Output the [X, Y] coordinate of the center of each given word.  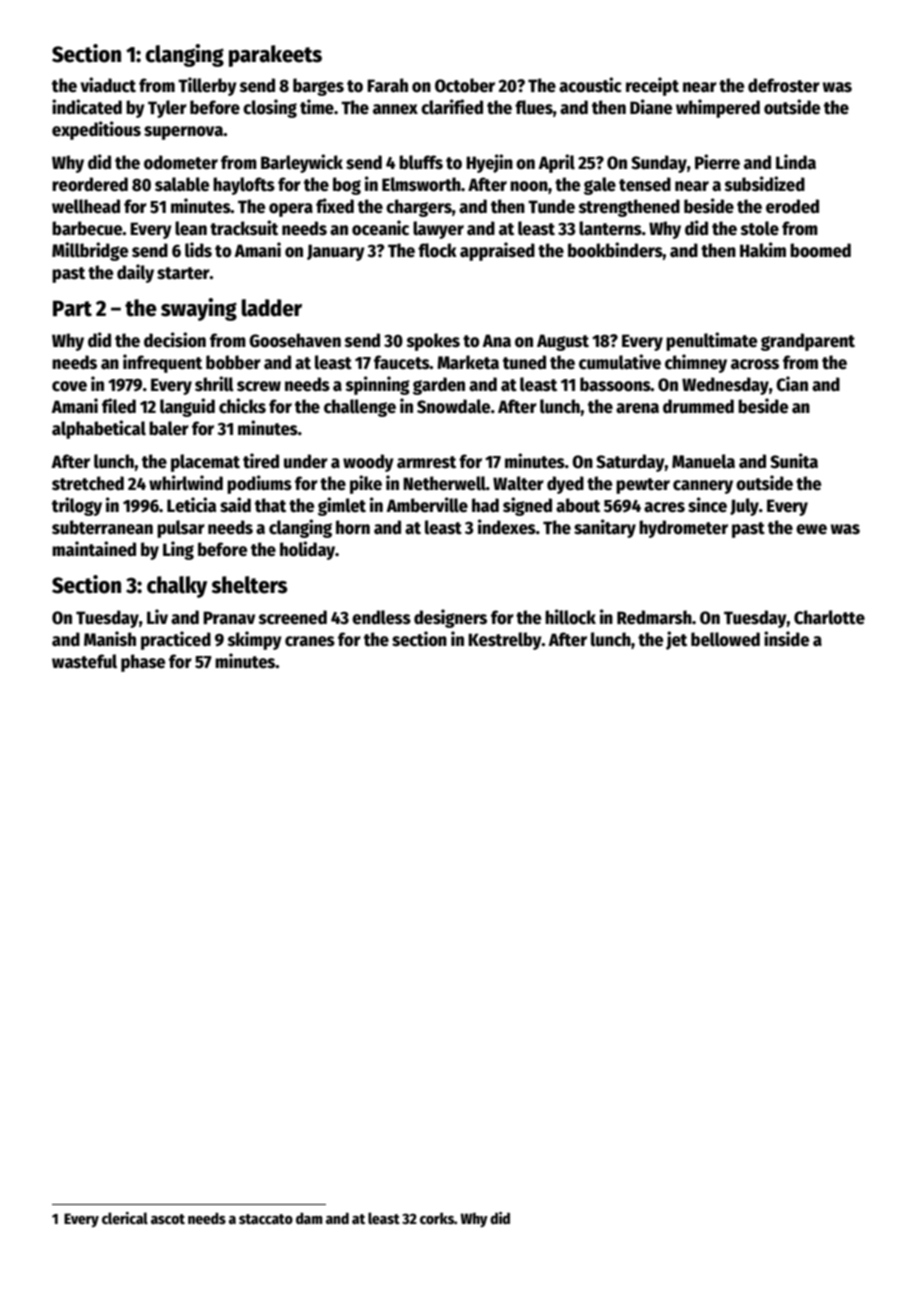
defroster [784, 85]
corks [437, 1218]
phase [143, 663]
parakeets [275, 56]
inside [786, 639]
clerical [125, 1218]
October [465, 85]
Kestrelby [505, 641]
